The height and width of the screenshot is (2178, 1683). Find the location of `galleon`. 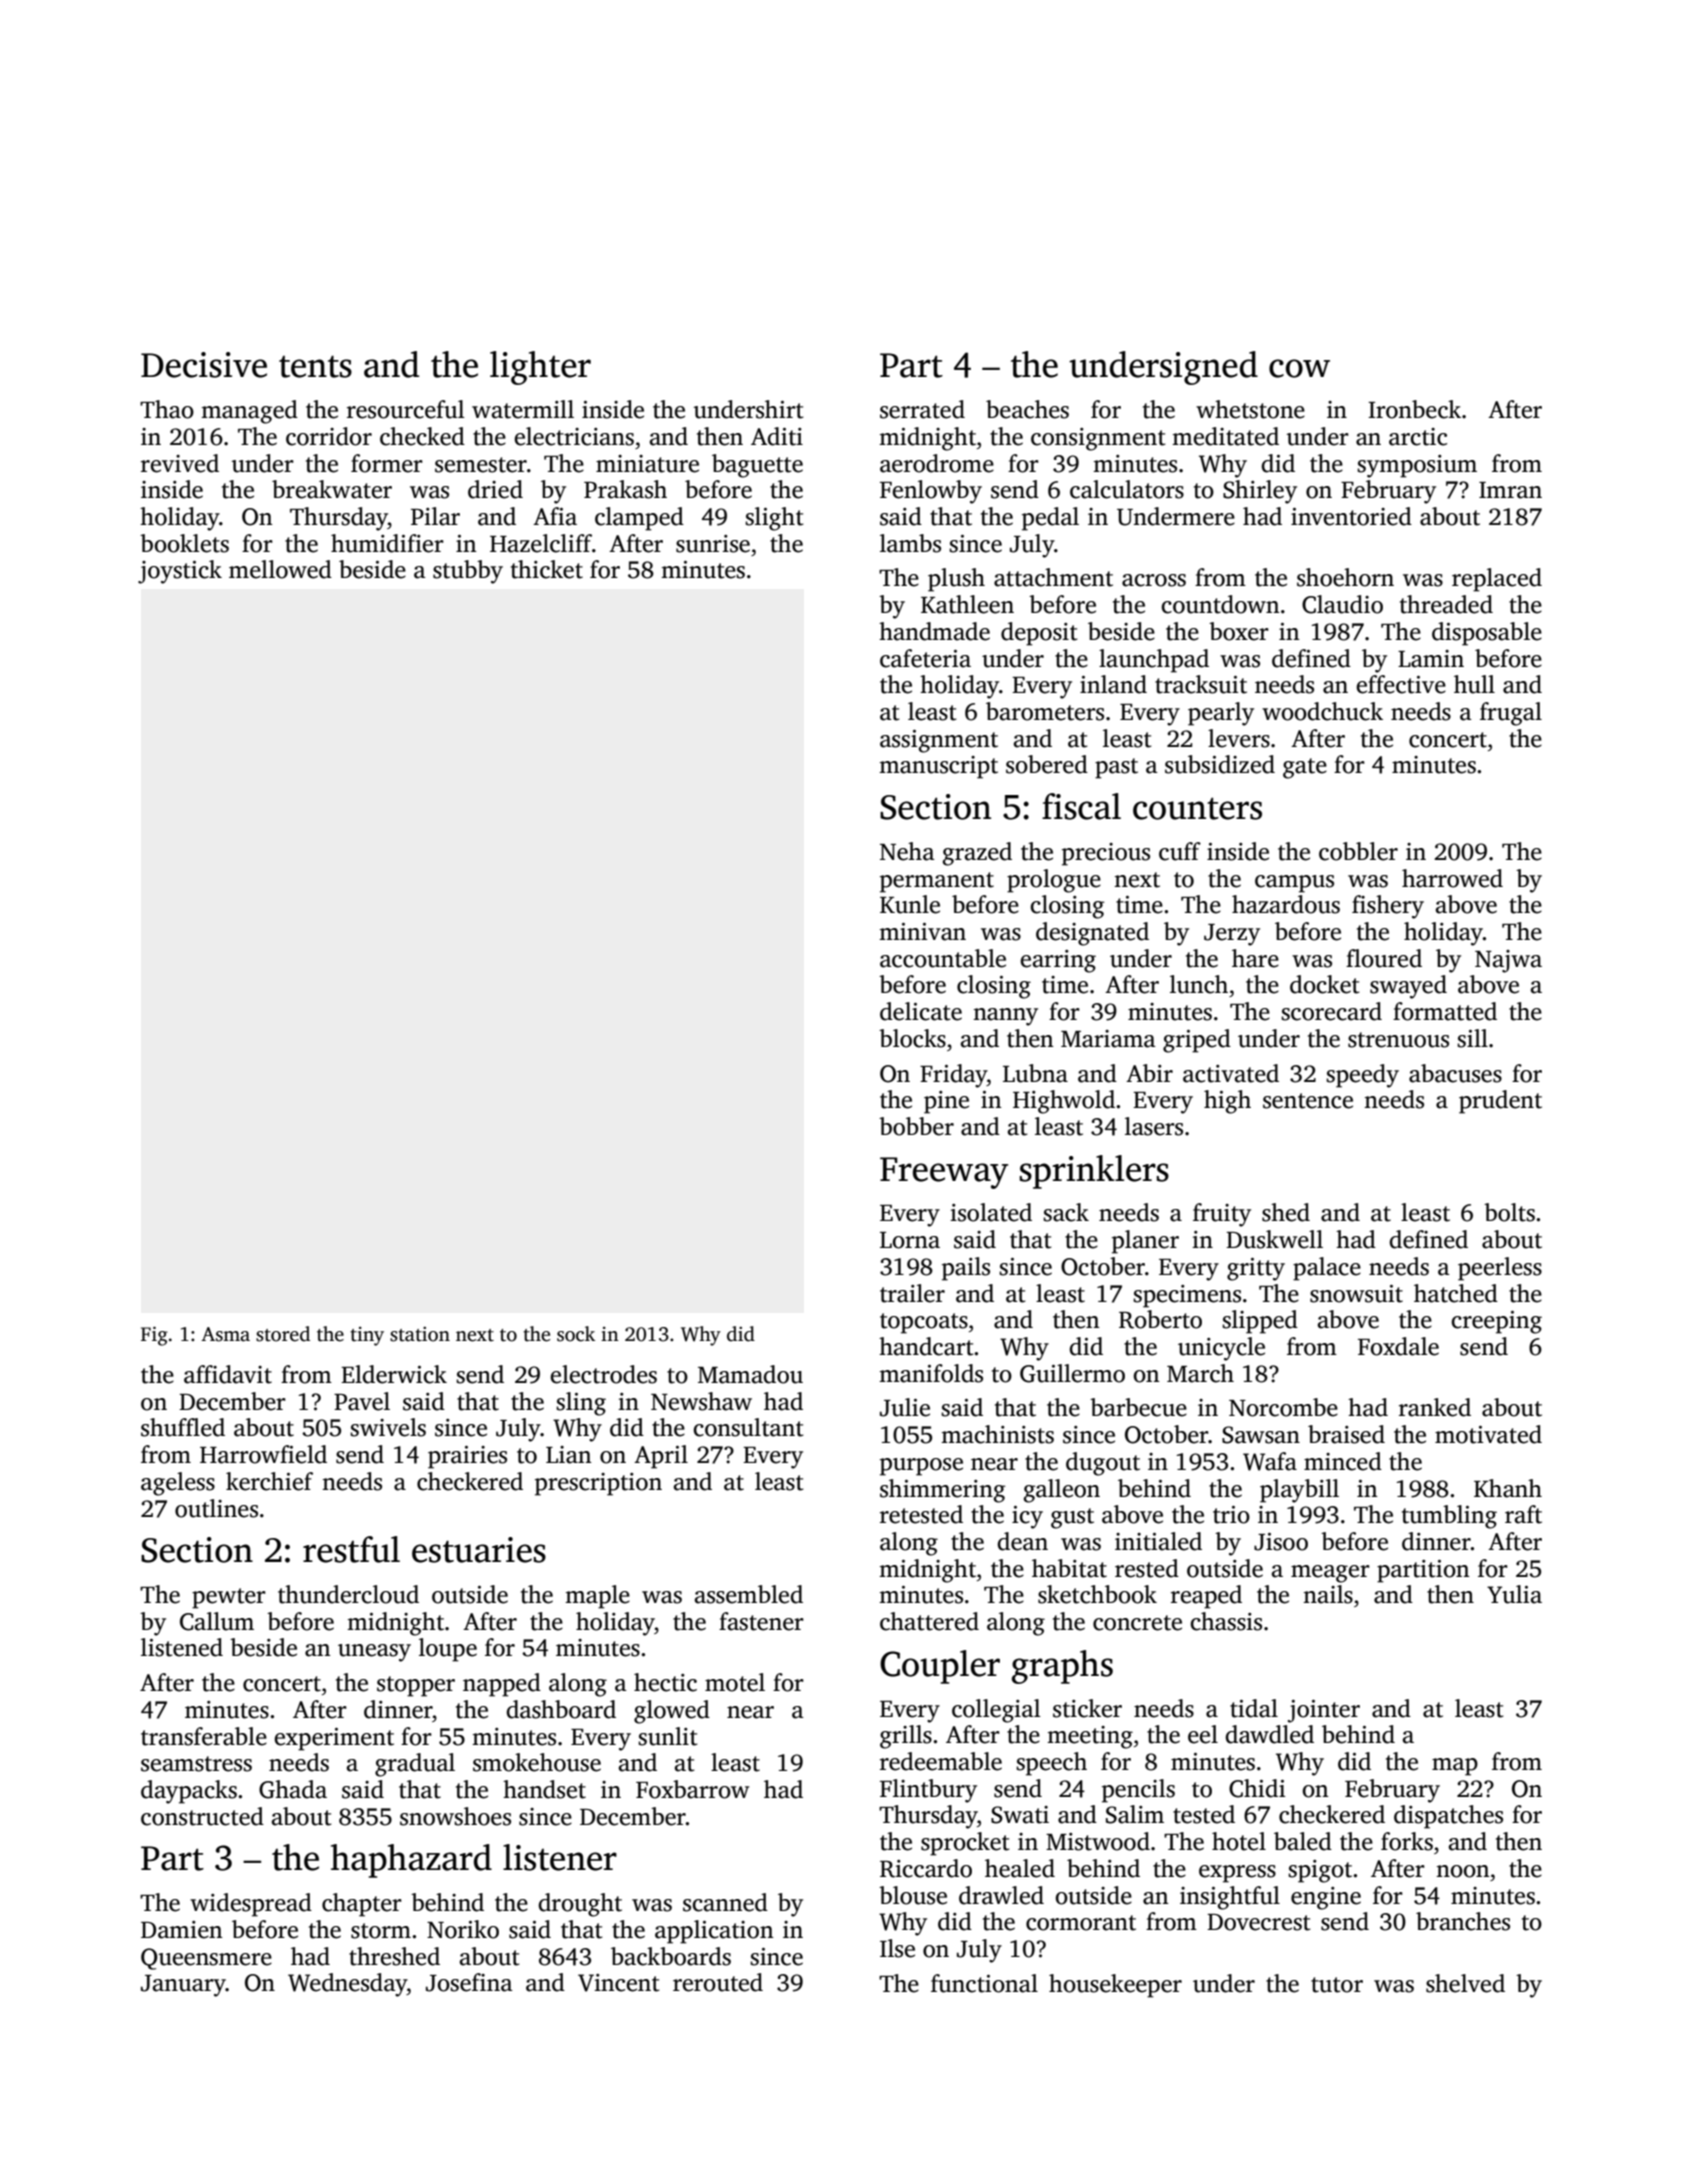

galleon is located at coordinates (1062, 1491).
